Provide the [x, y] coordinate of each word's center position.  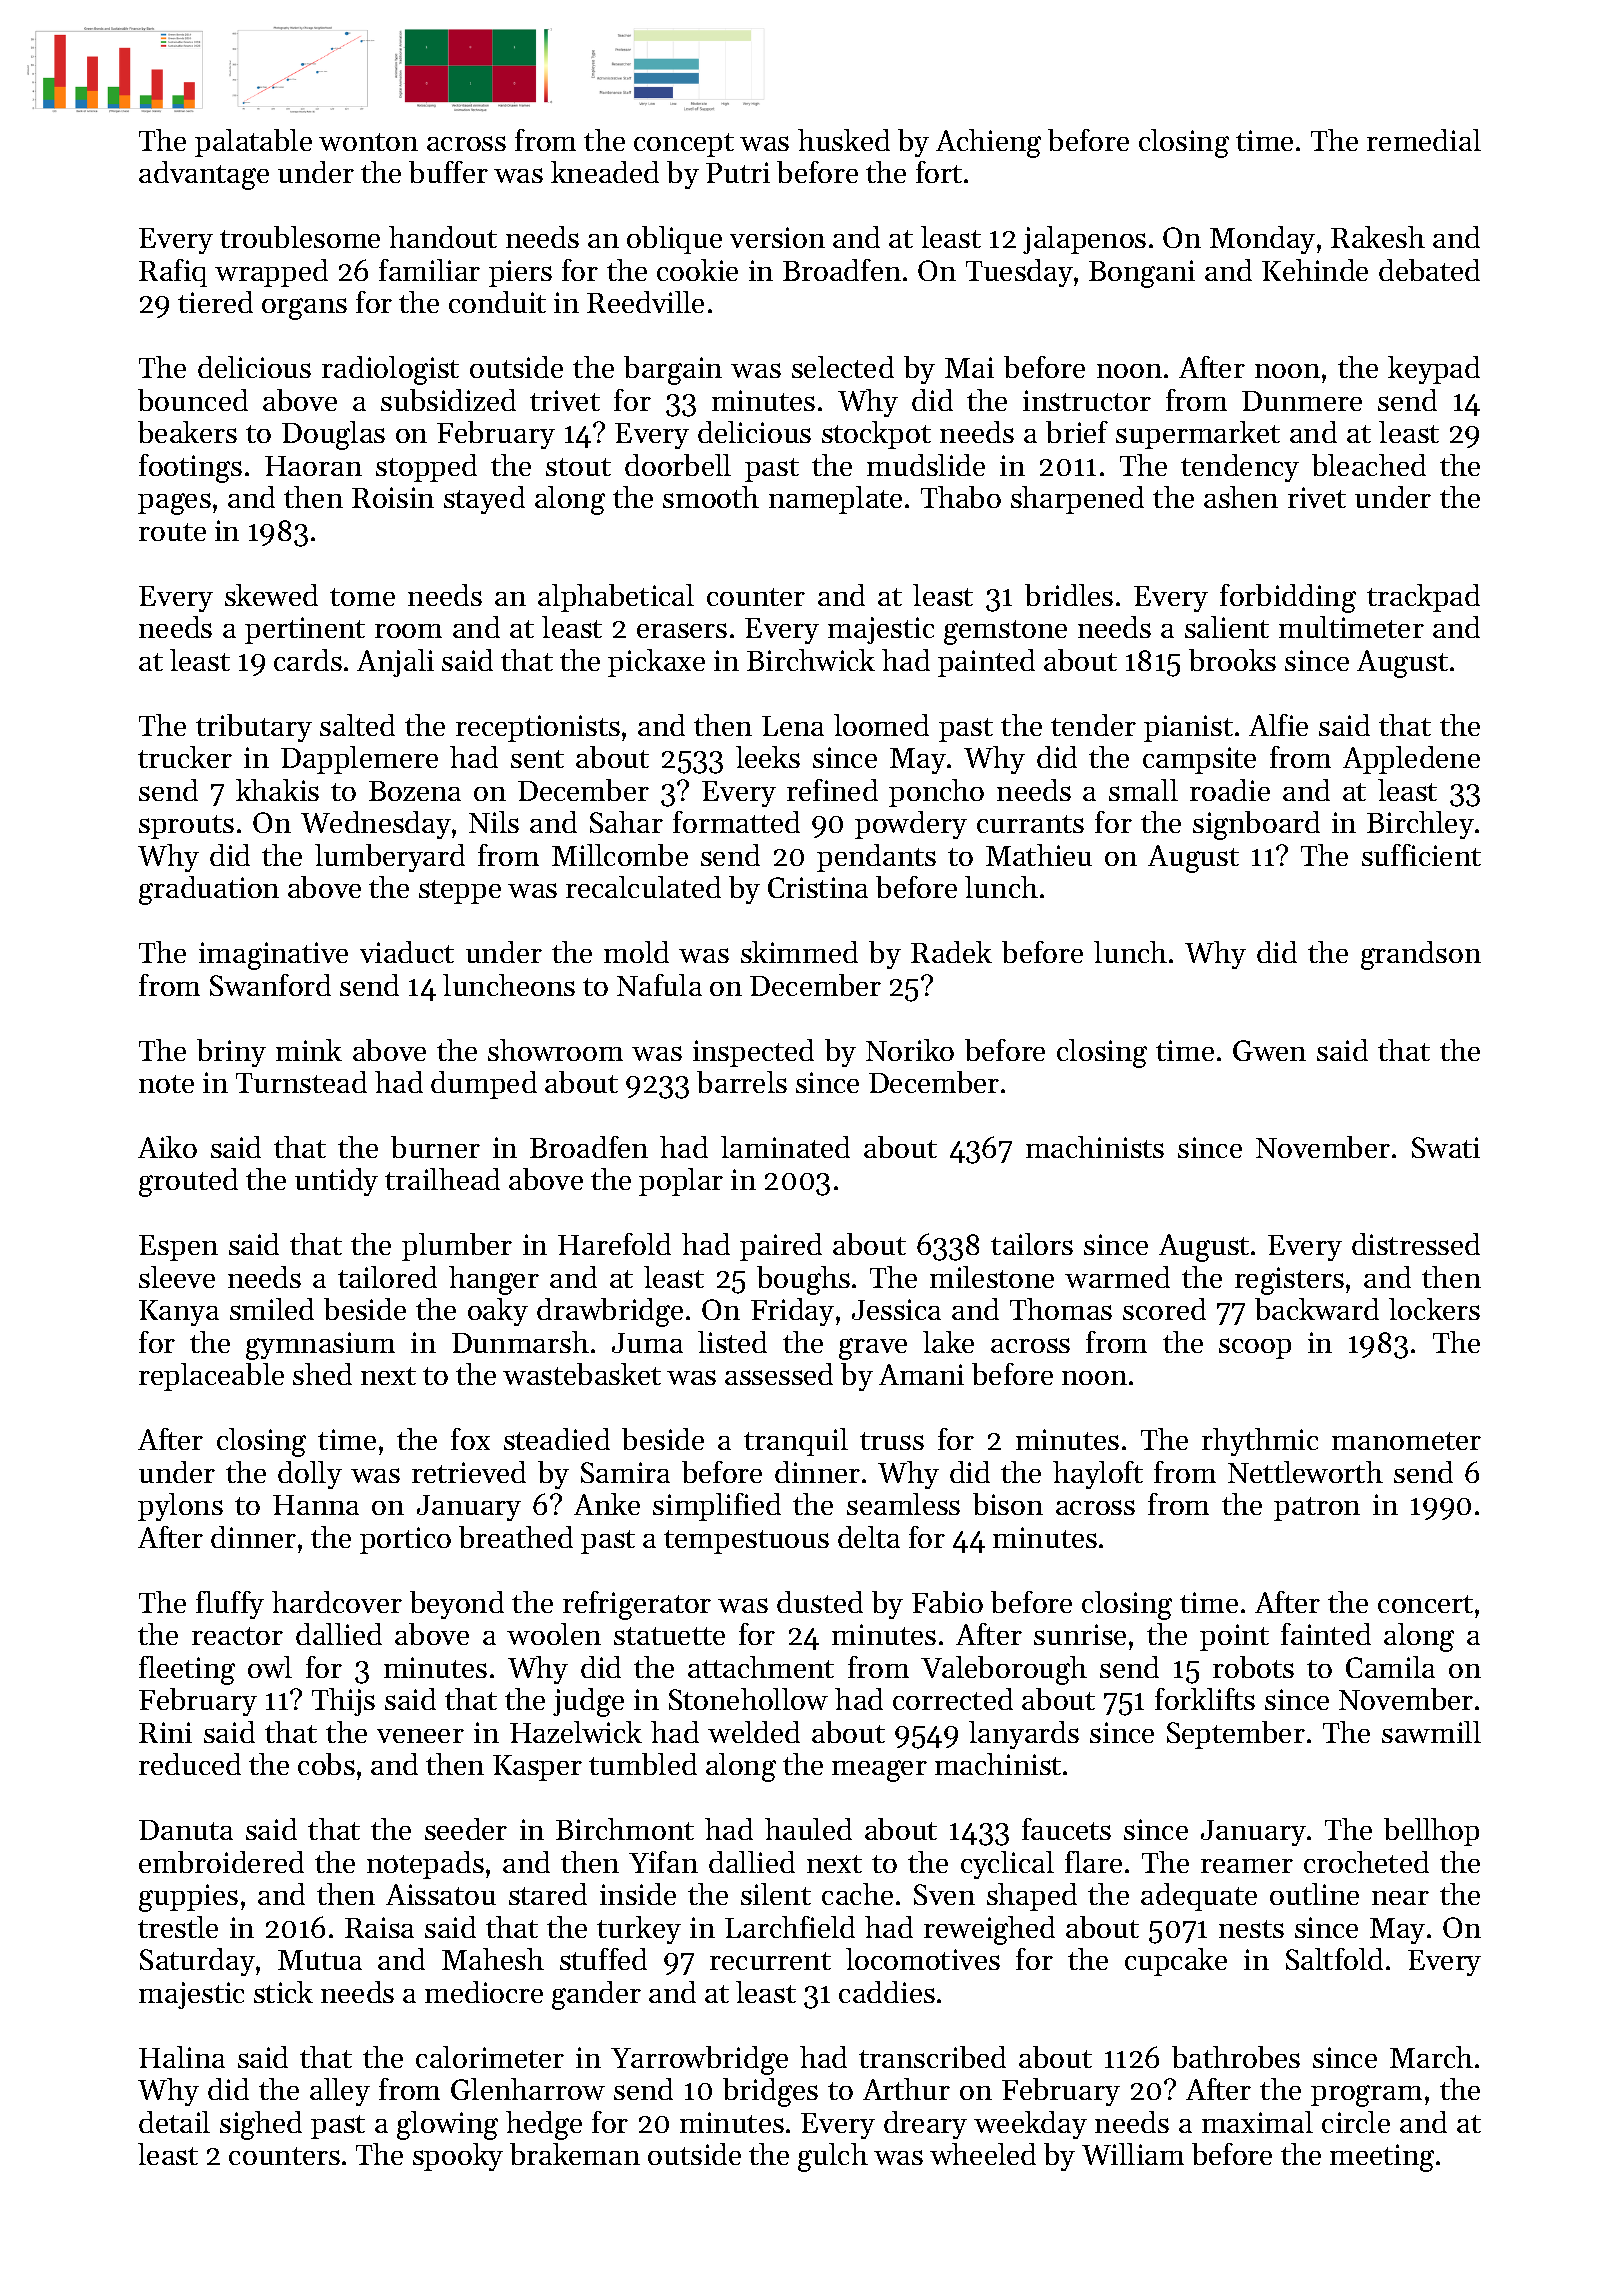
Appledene [1411, 760]
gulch [833, 2157]
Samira [625, 1472]
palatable [253, 143]
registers [1289, 1281]
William [1133, 2154]
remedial [1424, 140]
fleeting [187, 1670]
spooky [458, 2157]
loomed [881, 725]
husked [844, 140]
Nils [494, 822]
